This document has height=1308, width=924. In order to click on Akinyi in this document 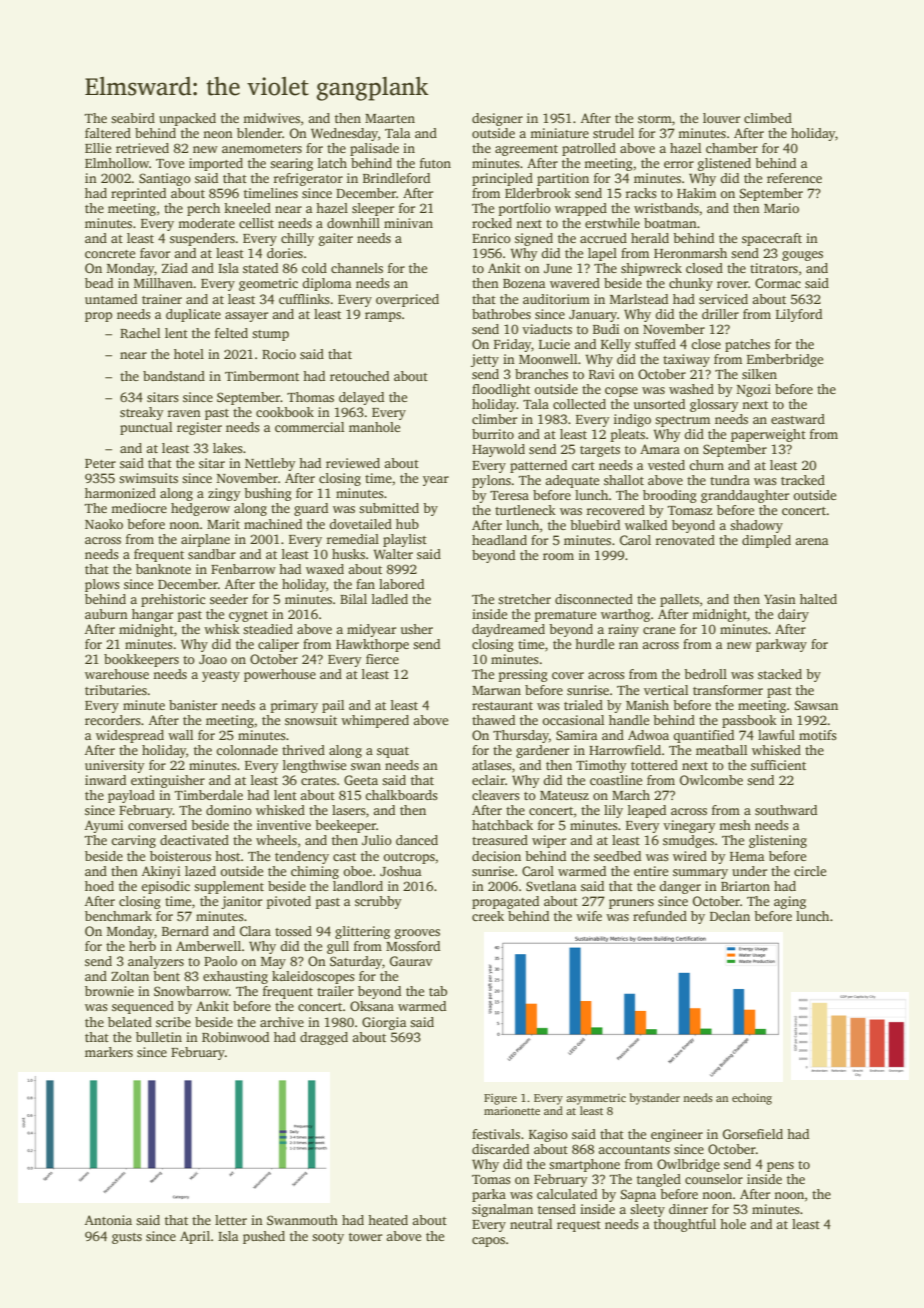, I will do `click(161, 872)`.
